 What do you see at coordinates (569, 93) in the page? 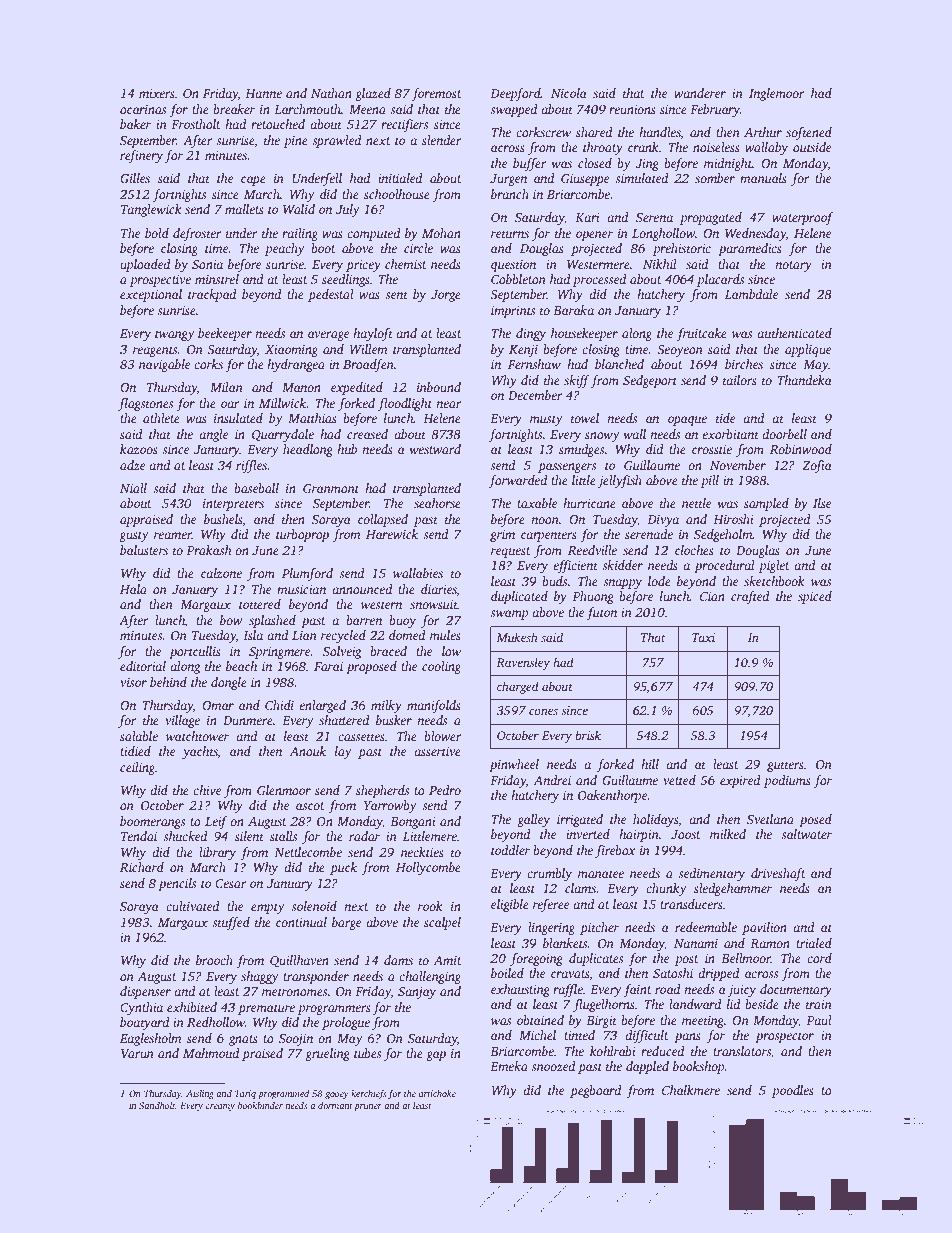
I see `Nicola` at bounding box center [569, 93].
